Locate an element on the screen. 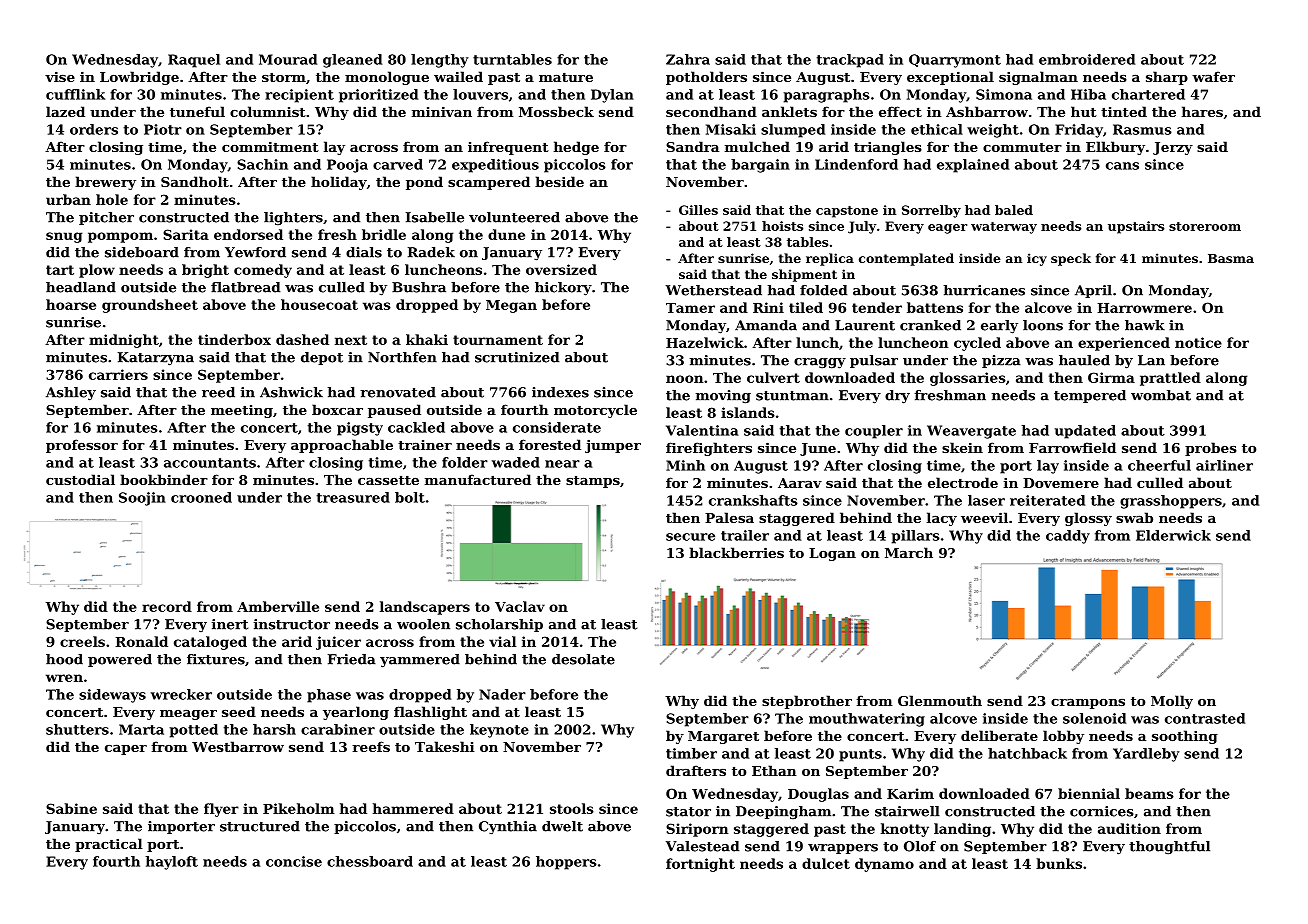  experienced is located at coordinates (1124, 344).
